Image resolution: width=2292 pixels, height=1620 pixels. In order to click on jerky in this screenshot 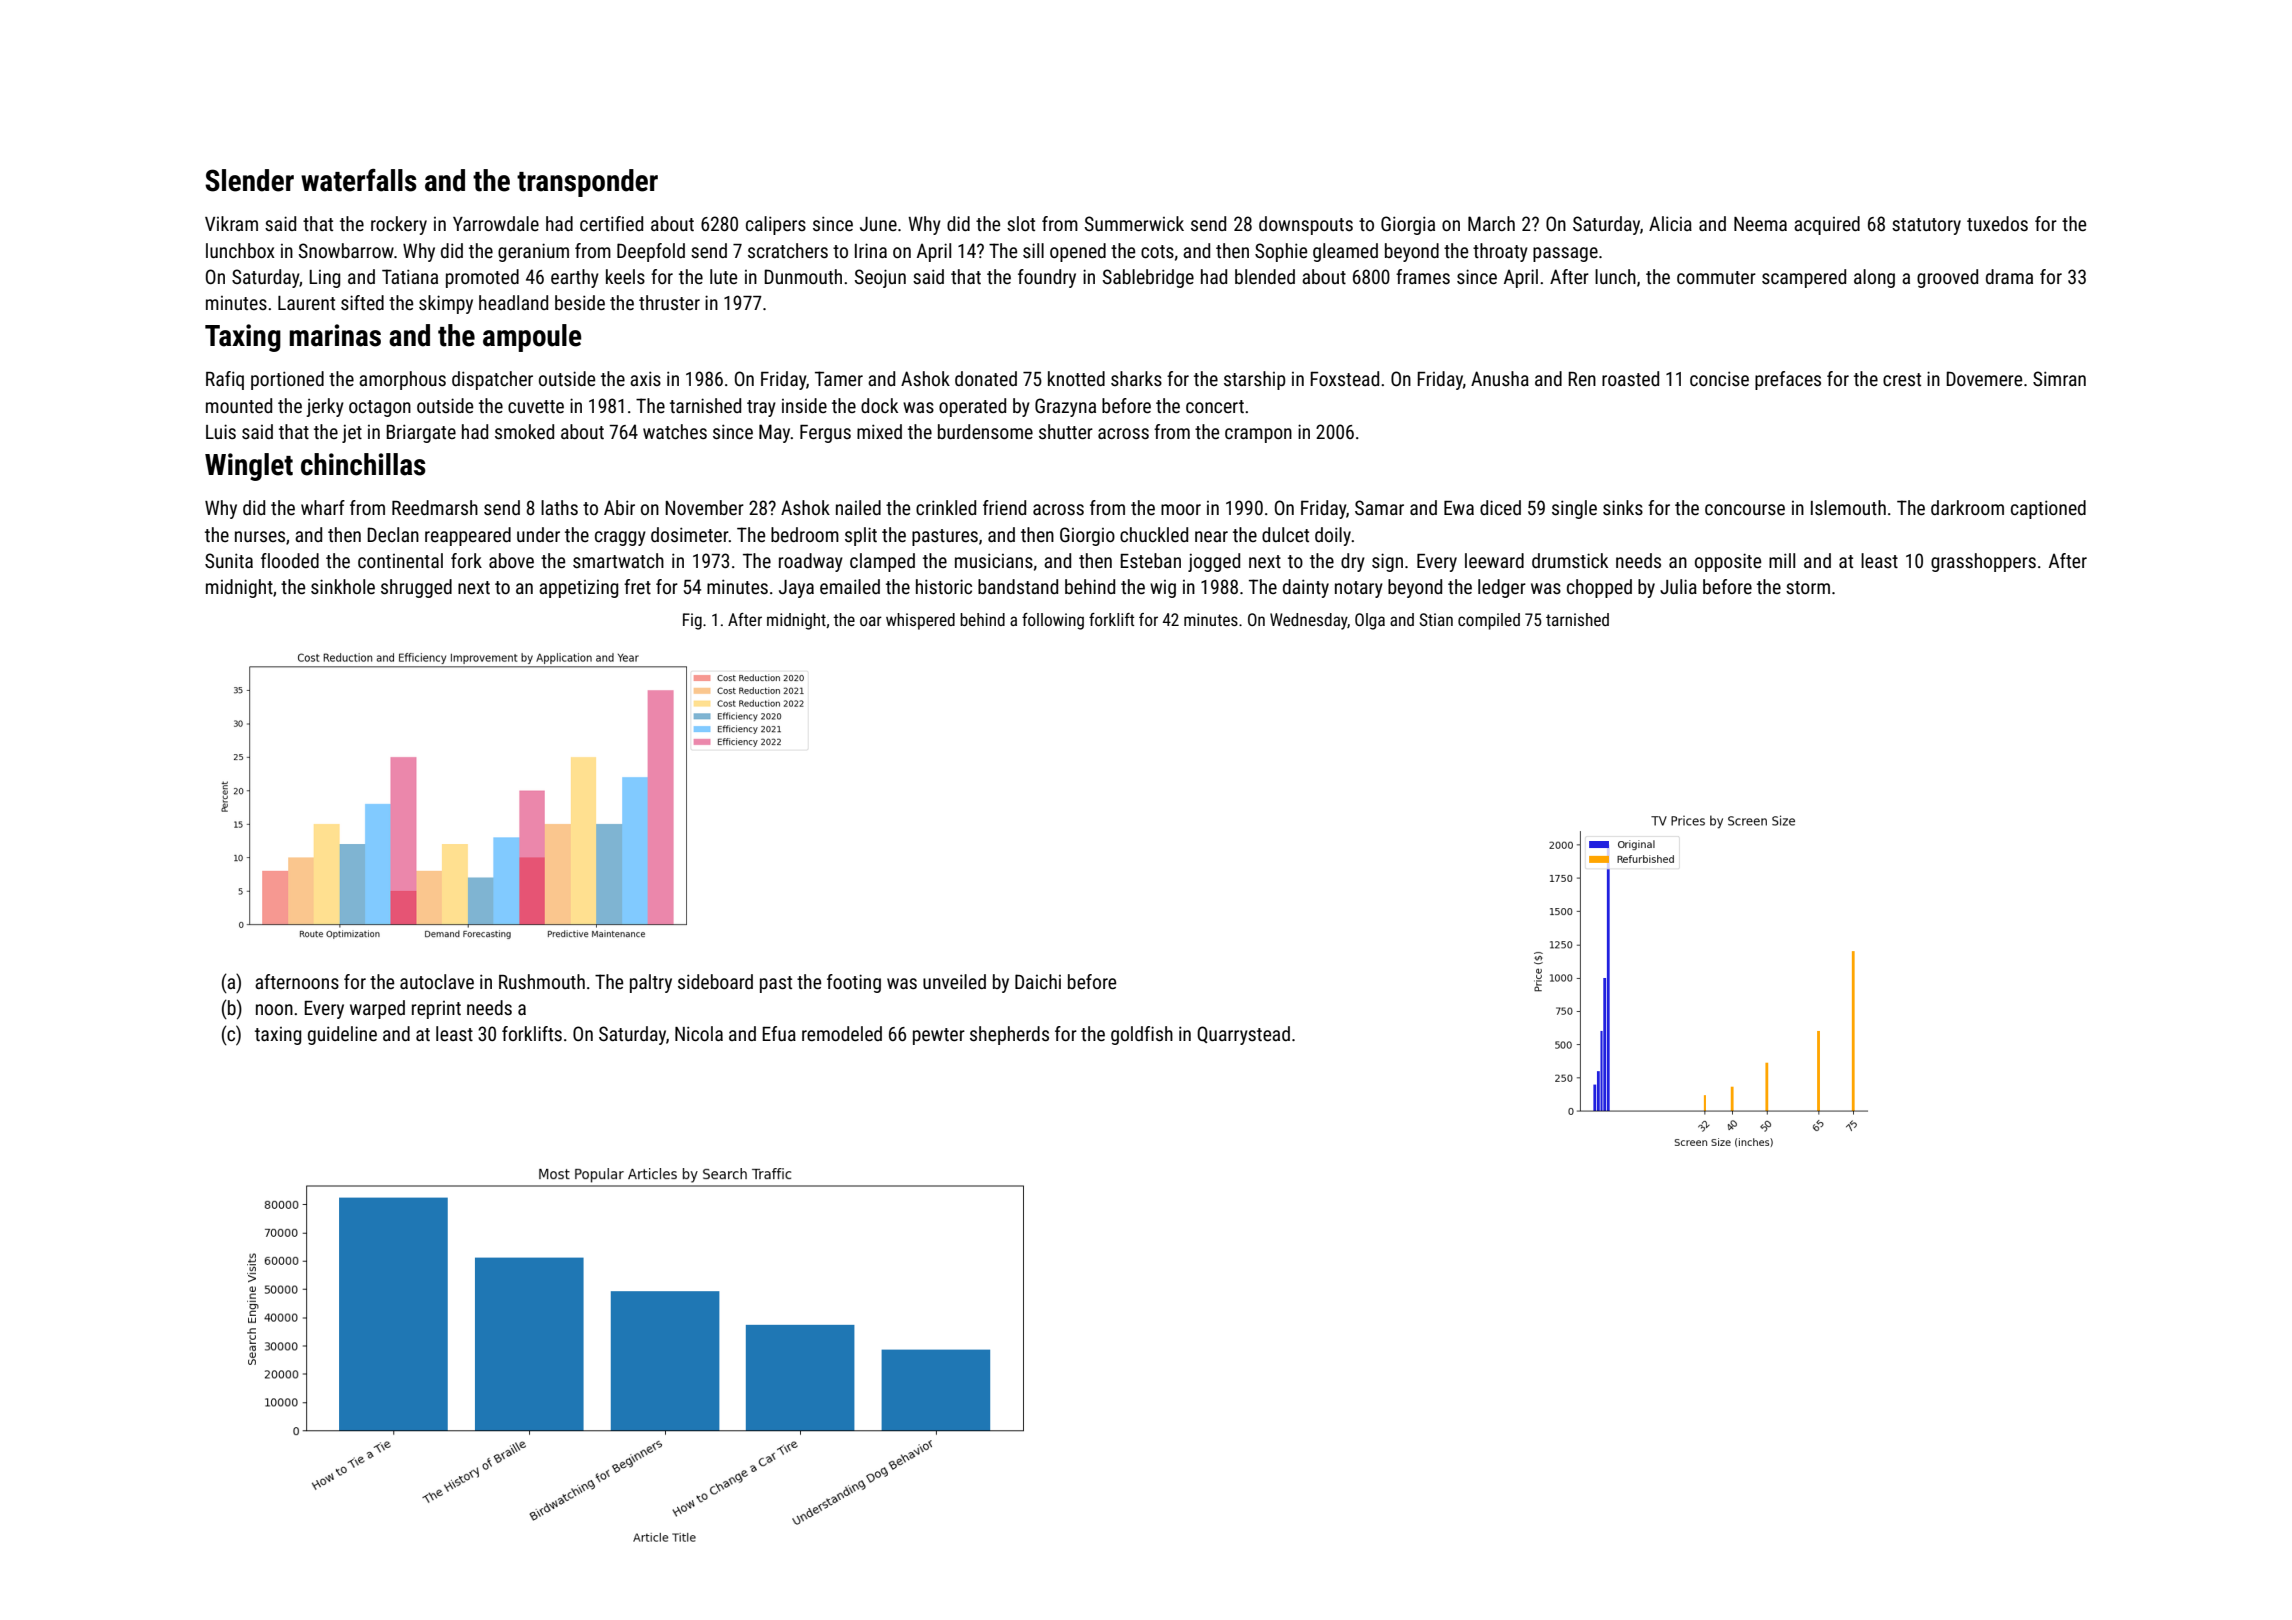, I will do `click(325, 407)`.
